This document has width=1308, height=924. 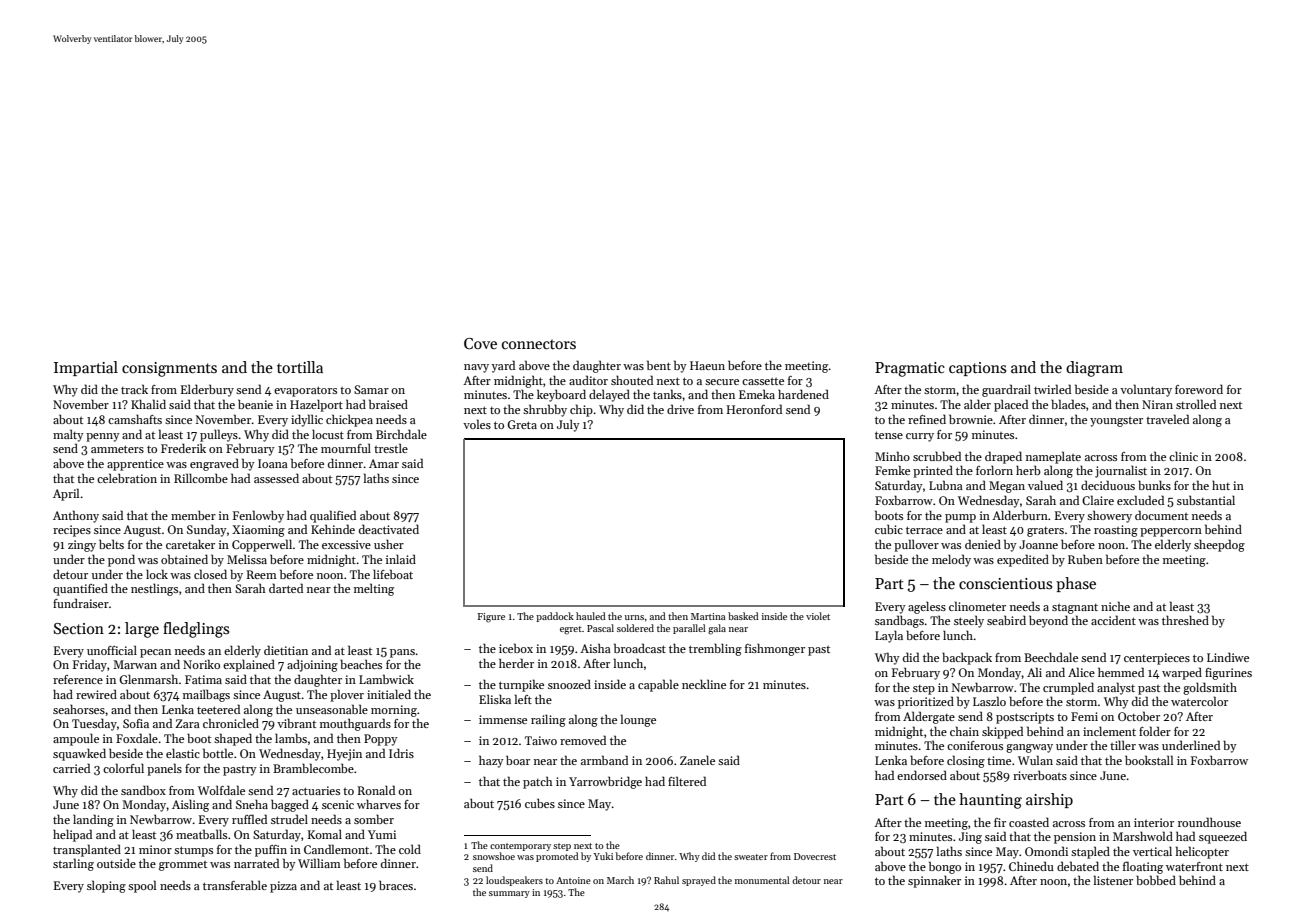 I want to click on connectors, so click(x=539, y=344).
